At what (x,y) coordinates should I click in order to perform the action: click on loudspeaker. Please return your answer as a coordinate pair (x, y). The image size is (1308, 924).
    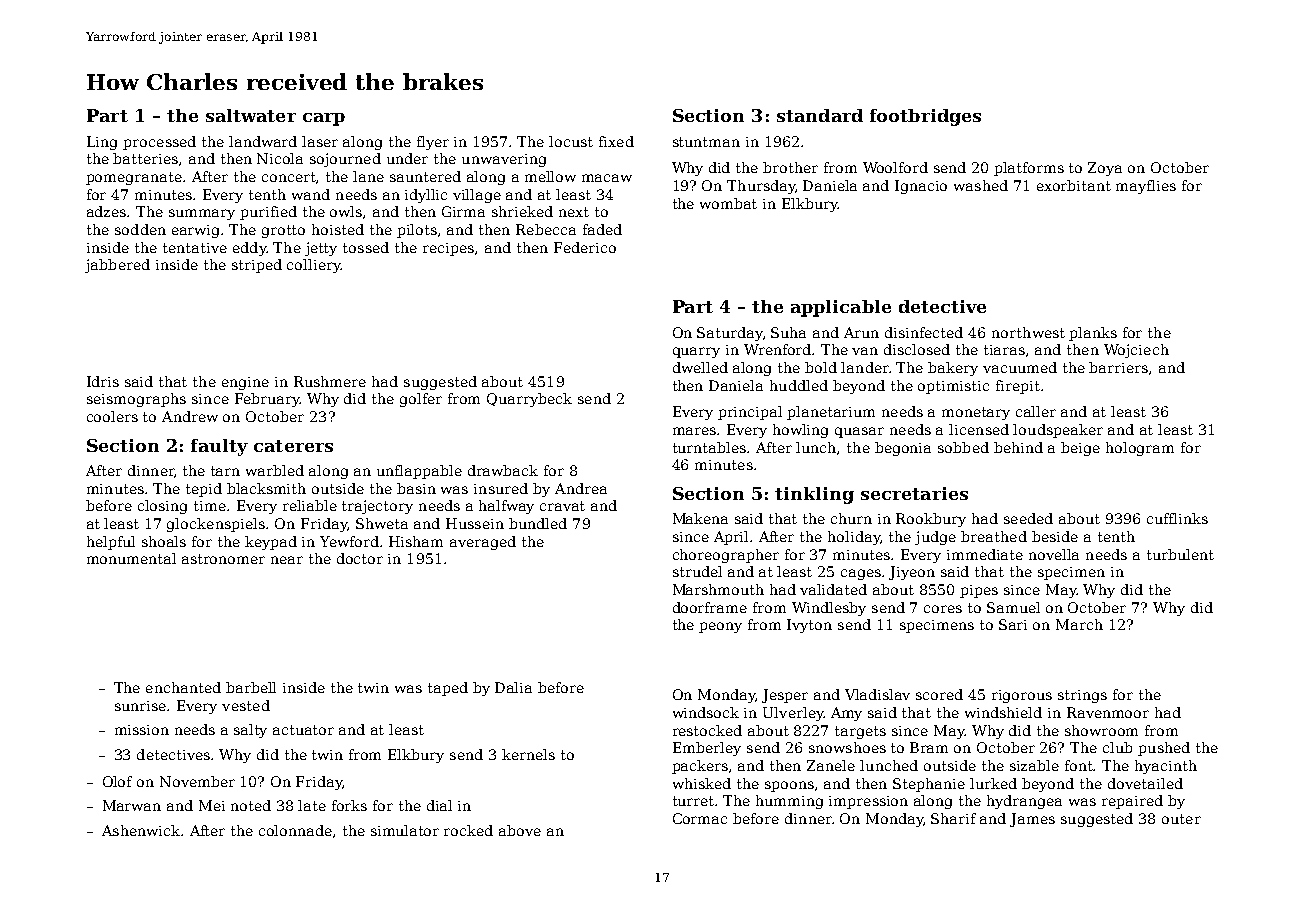
    Looking at the image, I should click on (1058, 431).
